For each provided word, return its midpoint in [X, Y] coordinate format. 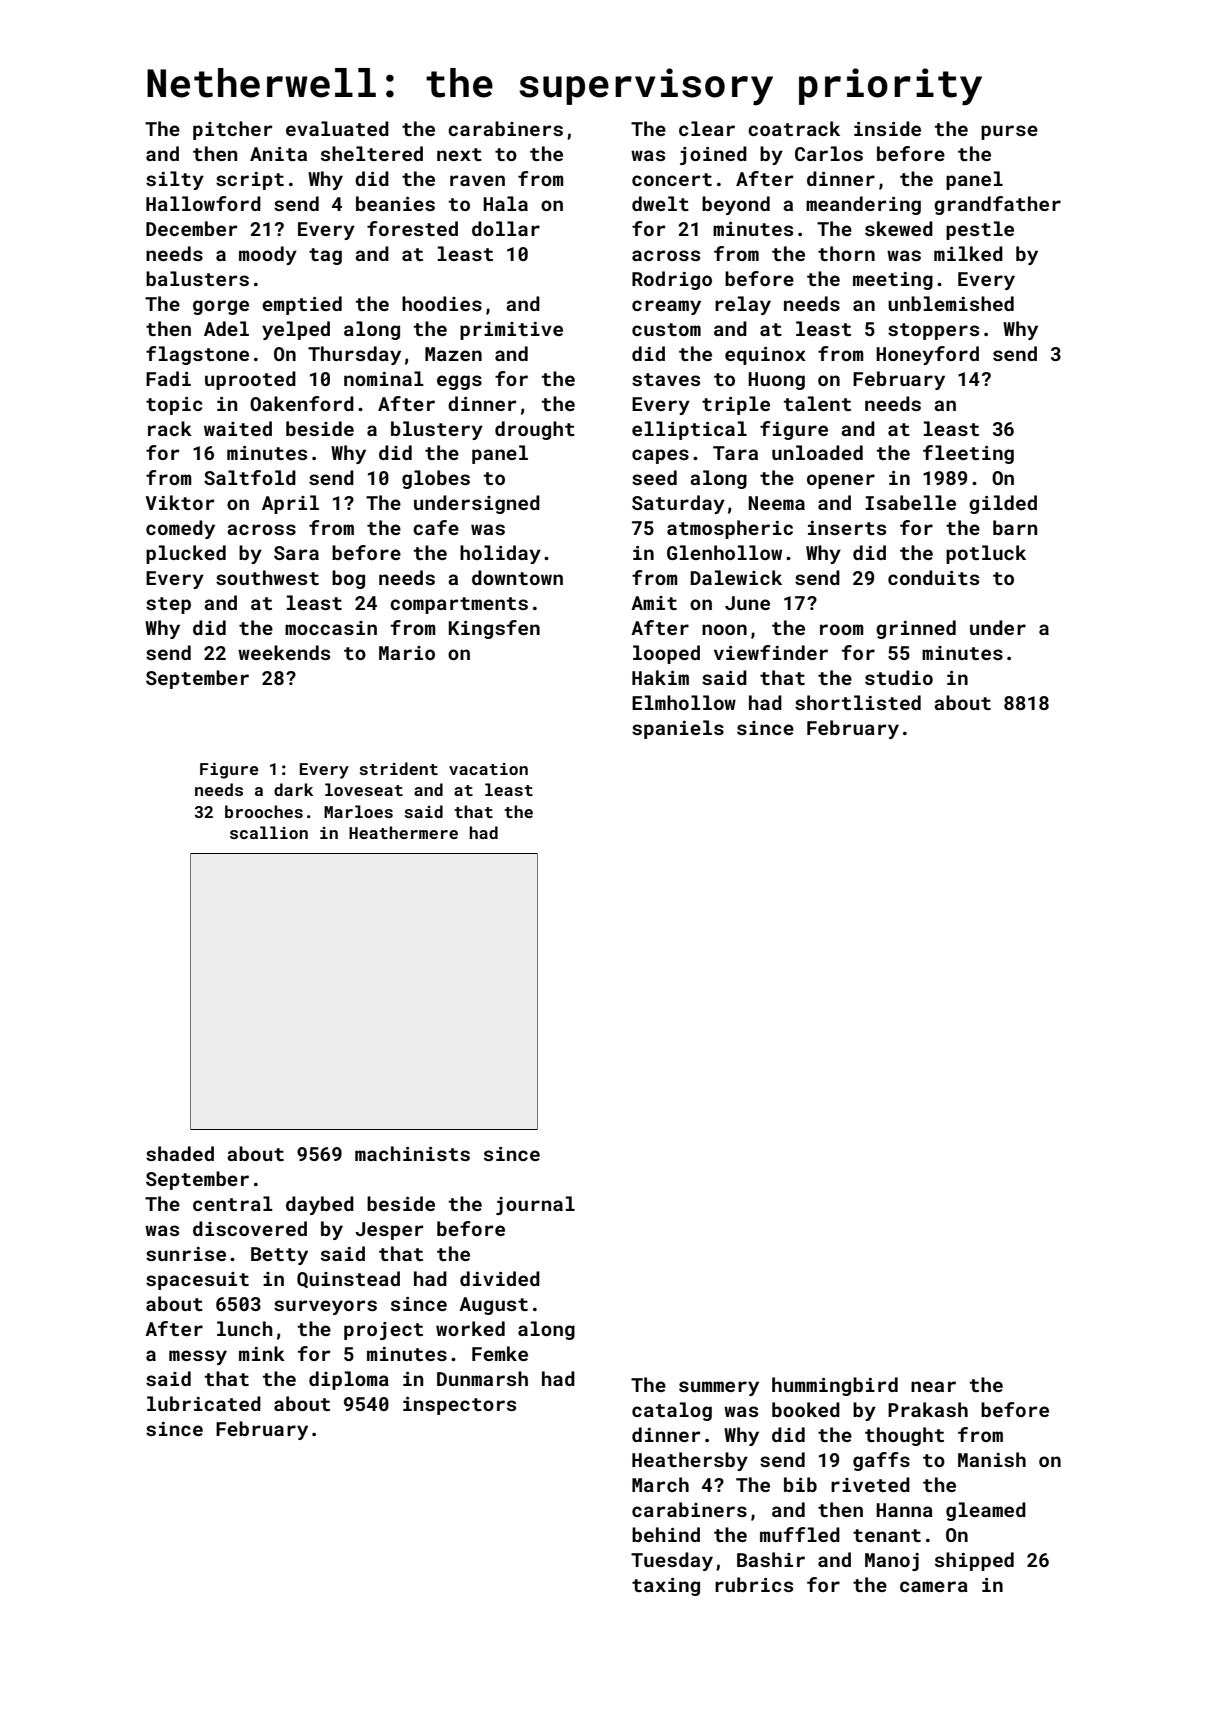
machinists [412, 1153]
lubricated [204, 1403]
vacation [488, 769]
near [933, 1386]
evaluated [337, 128]
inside [887, 128]
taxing [666, 1587]
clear [707, 128]
